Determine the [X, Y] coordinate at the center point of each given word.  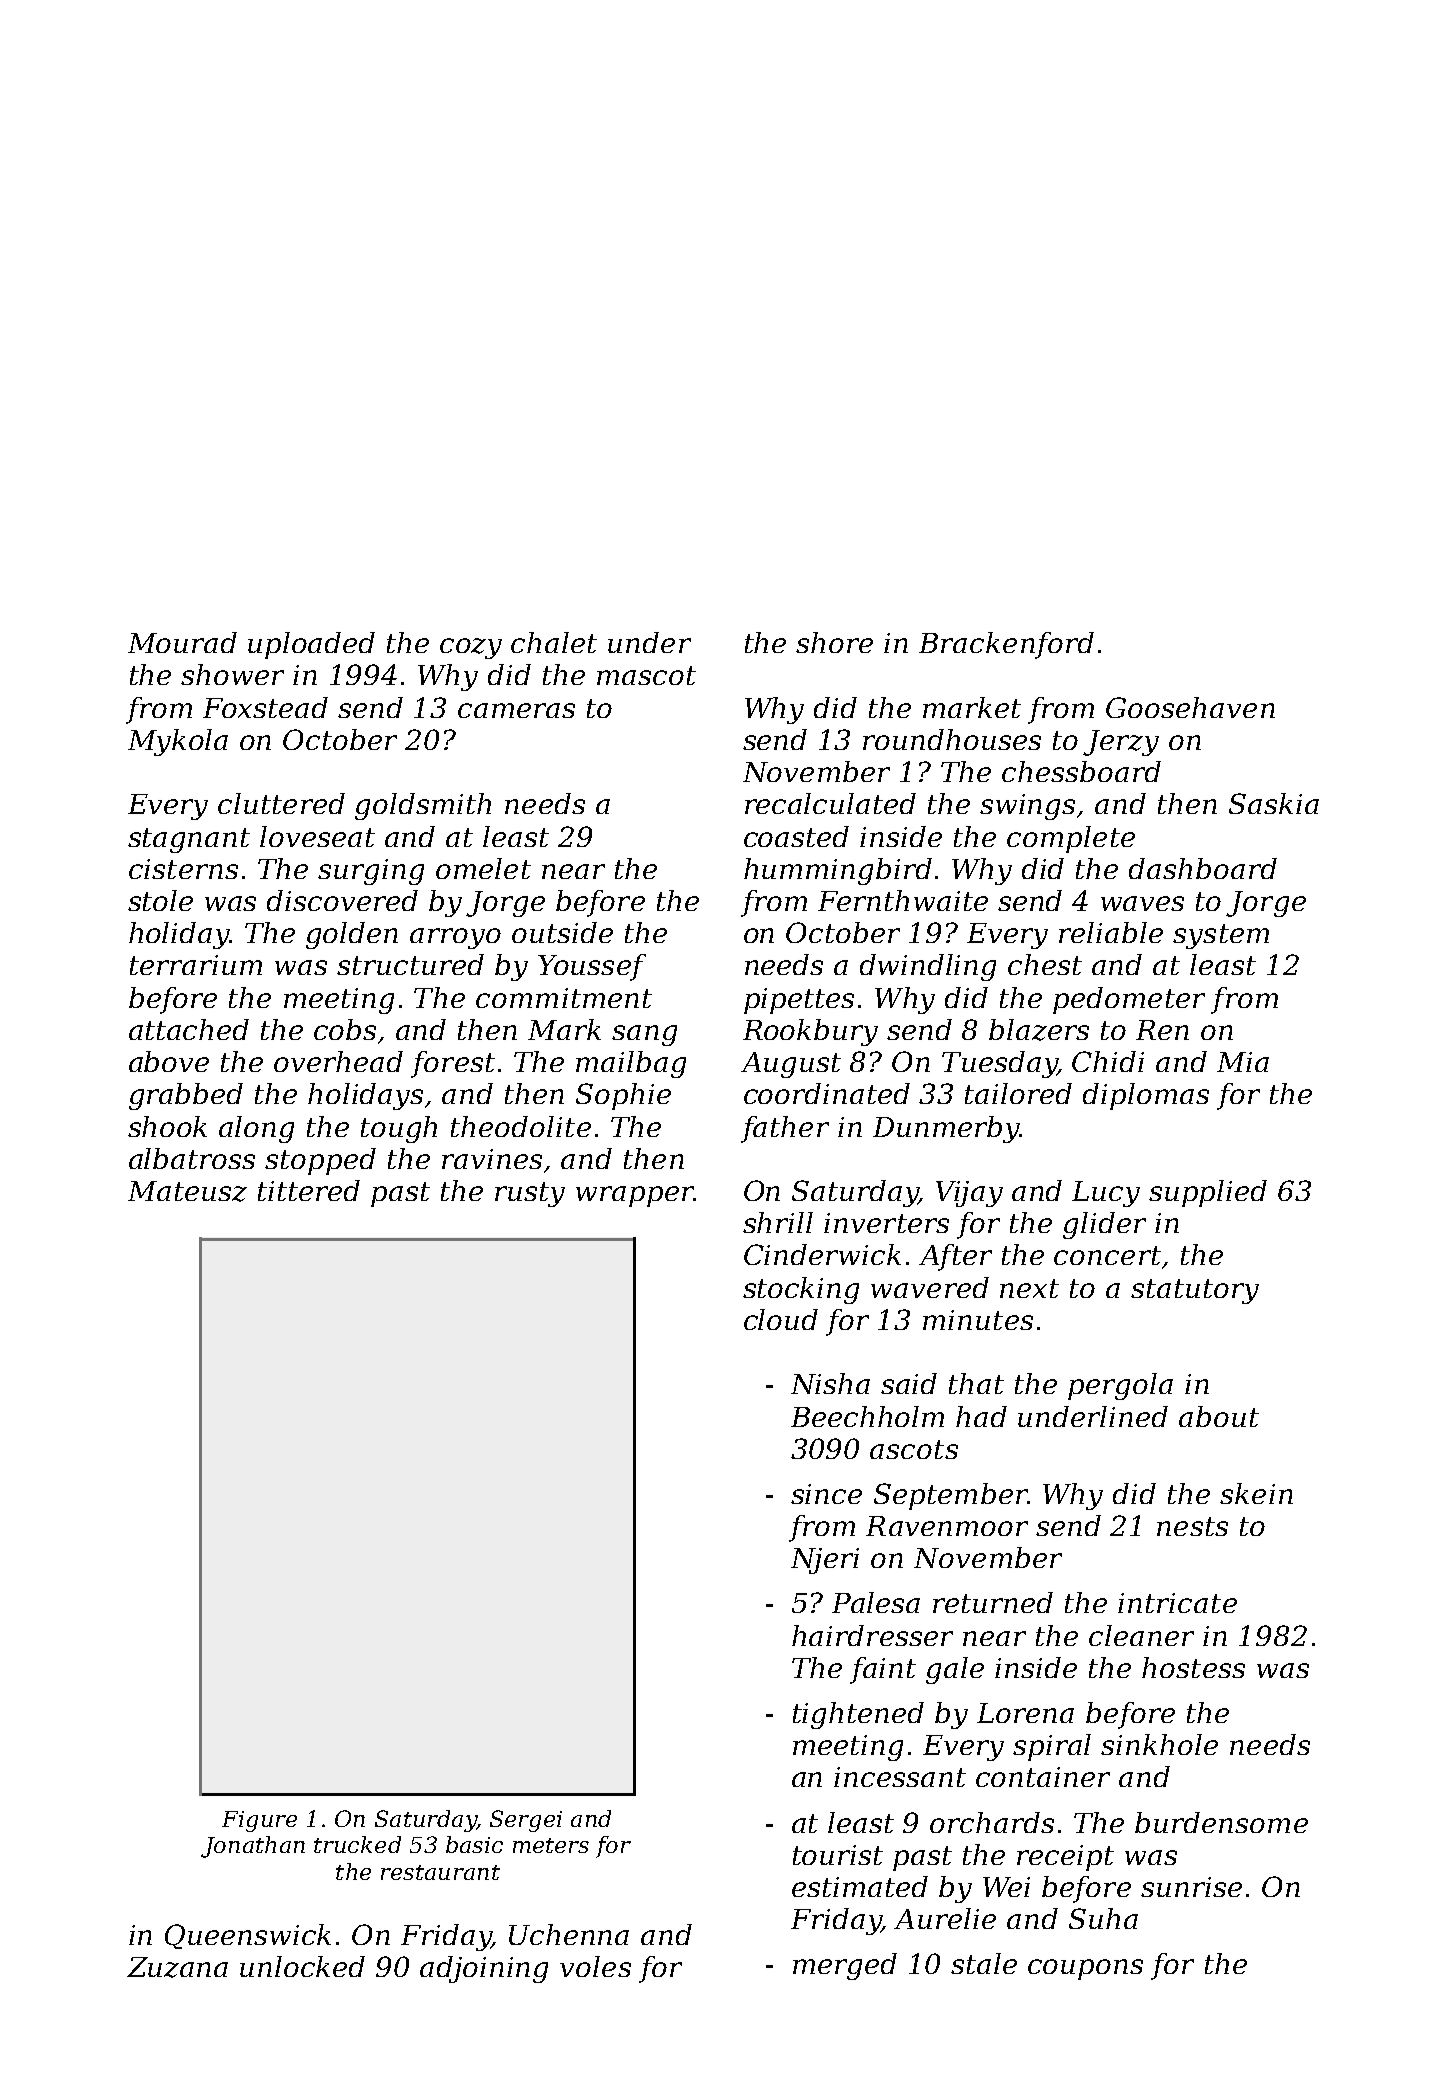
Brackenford [1006, 645]
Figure [259, 1821]
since [826, 1494]
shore [834, 642]
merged [845, 1966]
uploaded [311, 645]
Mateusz [187, 1191]
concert [1107, 1255]
